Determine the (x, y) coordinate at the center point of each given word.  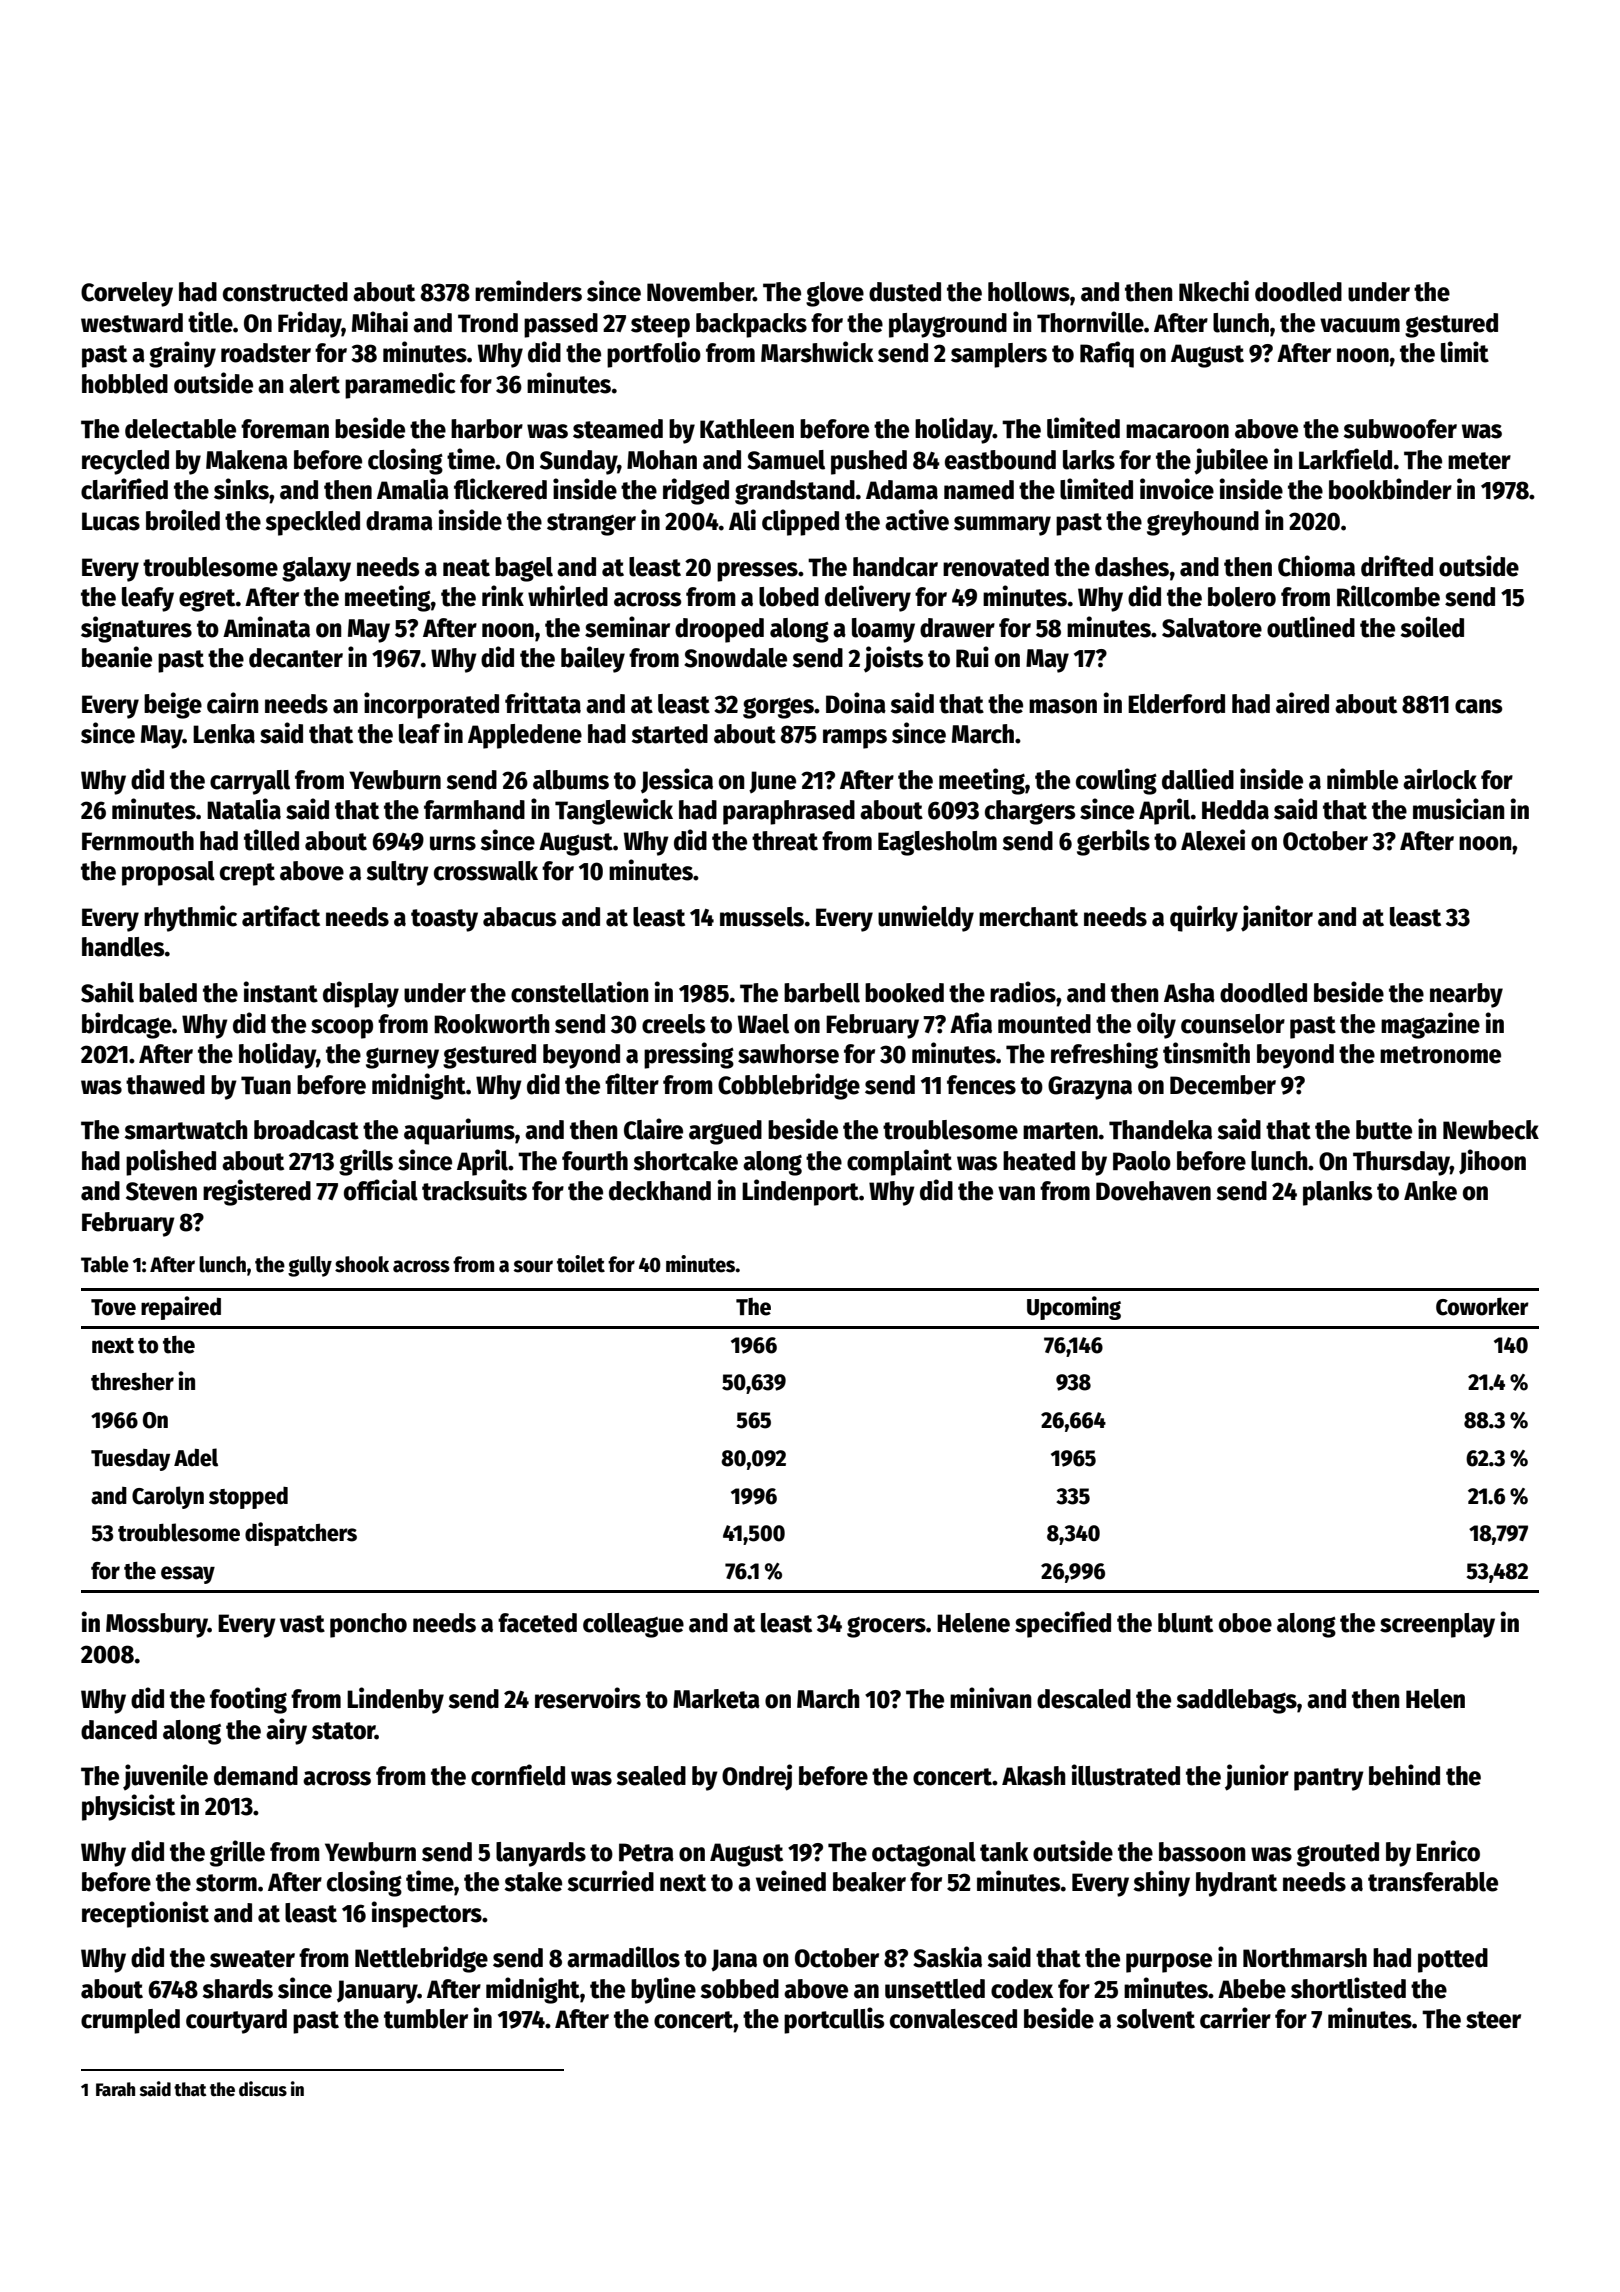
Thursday (1401, 1163)
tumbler (426, 2019)
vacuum (1360, 325)
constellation (580, 992)
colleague (633, 1625)
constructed (285, 292)
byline (663, 1990)
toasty (444, 920)
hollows (1029, 292)
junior (1257, 1777)
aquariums (459, 1131)
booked (904, 993)
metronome (1440, 1055)
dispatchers (301, 1534)
